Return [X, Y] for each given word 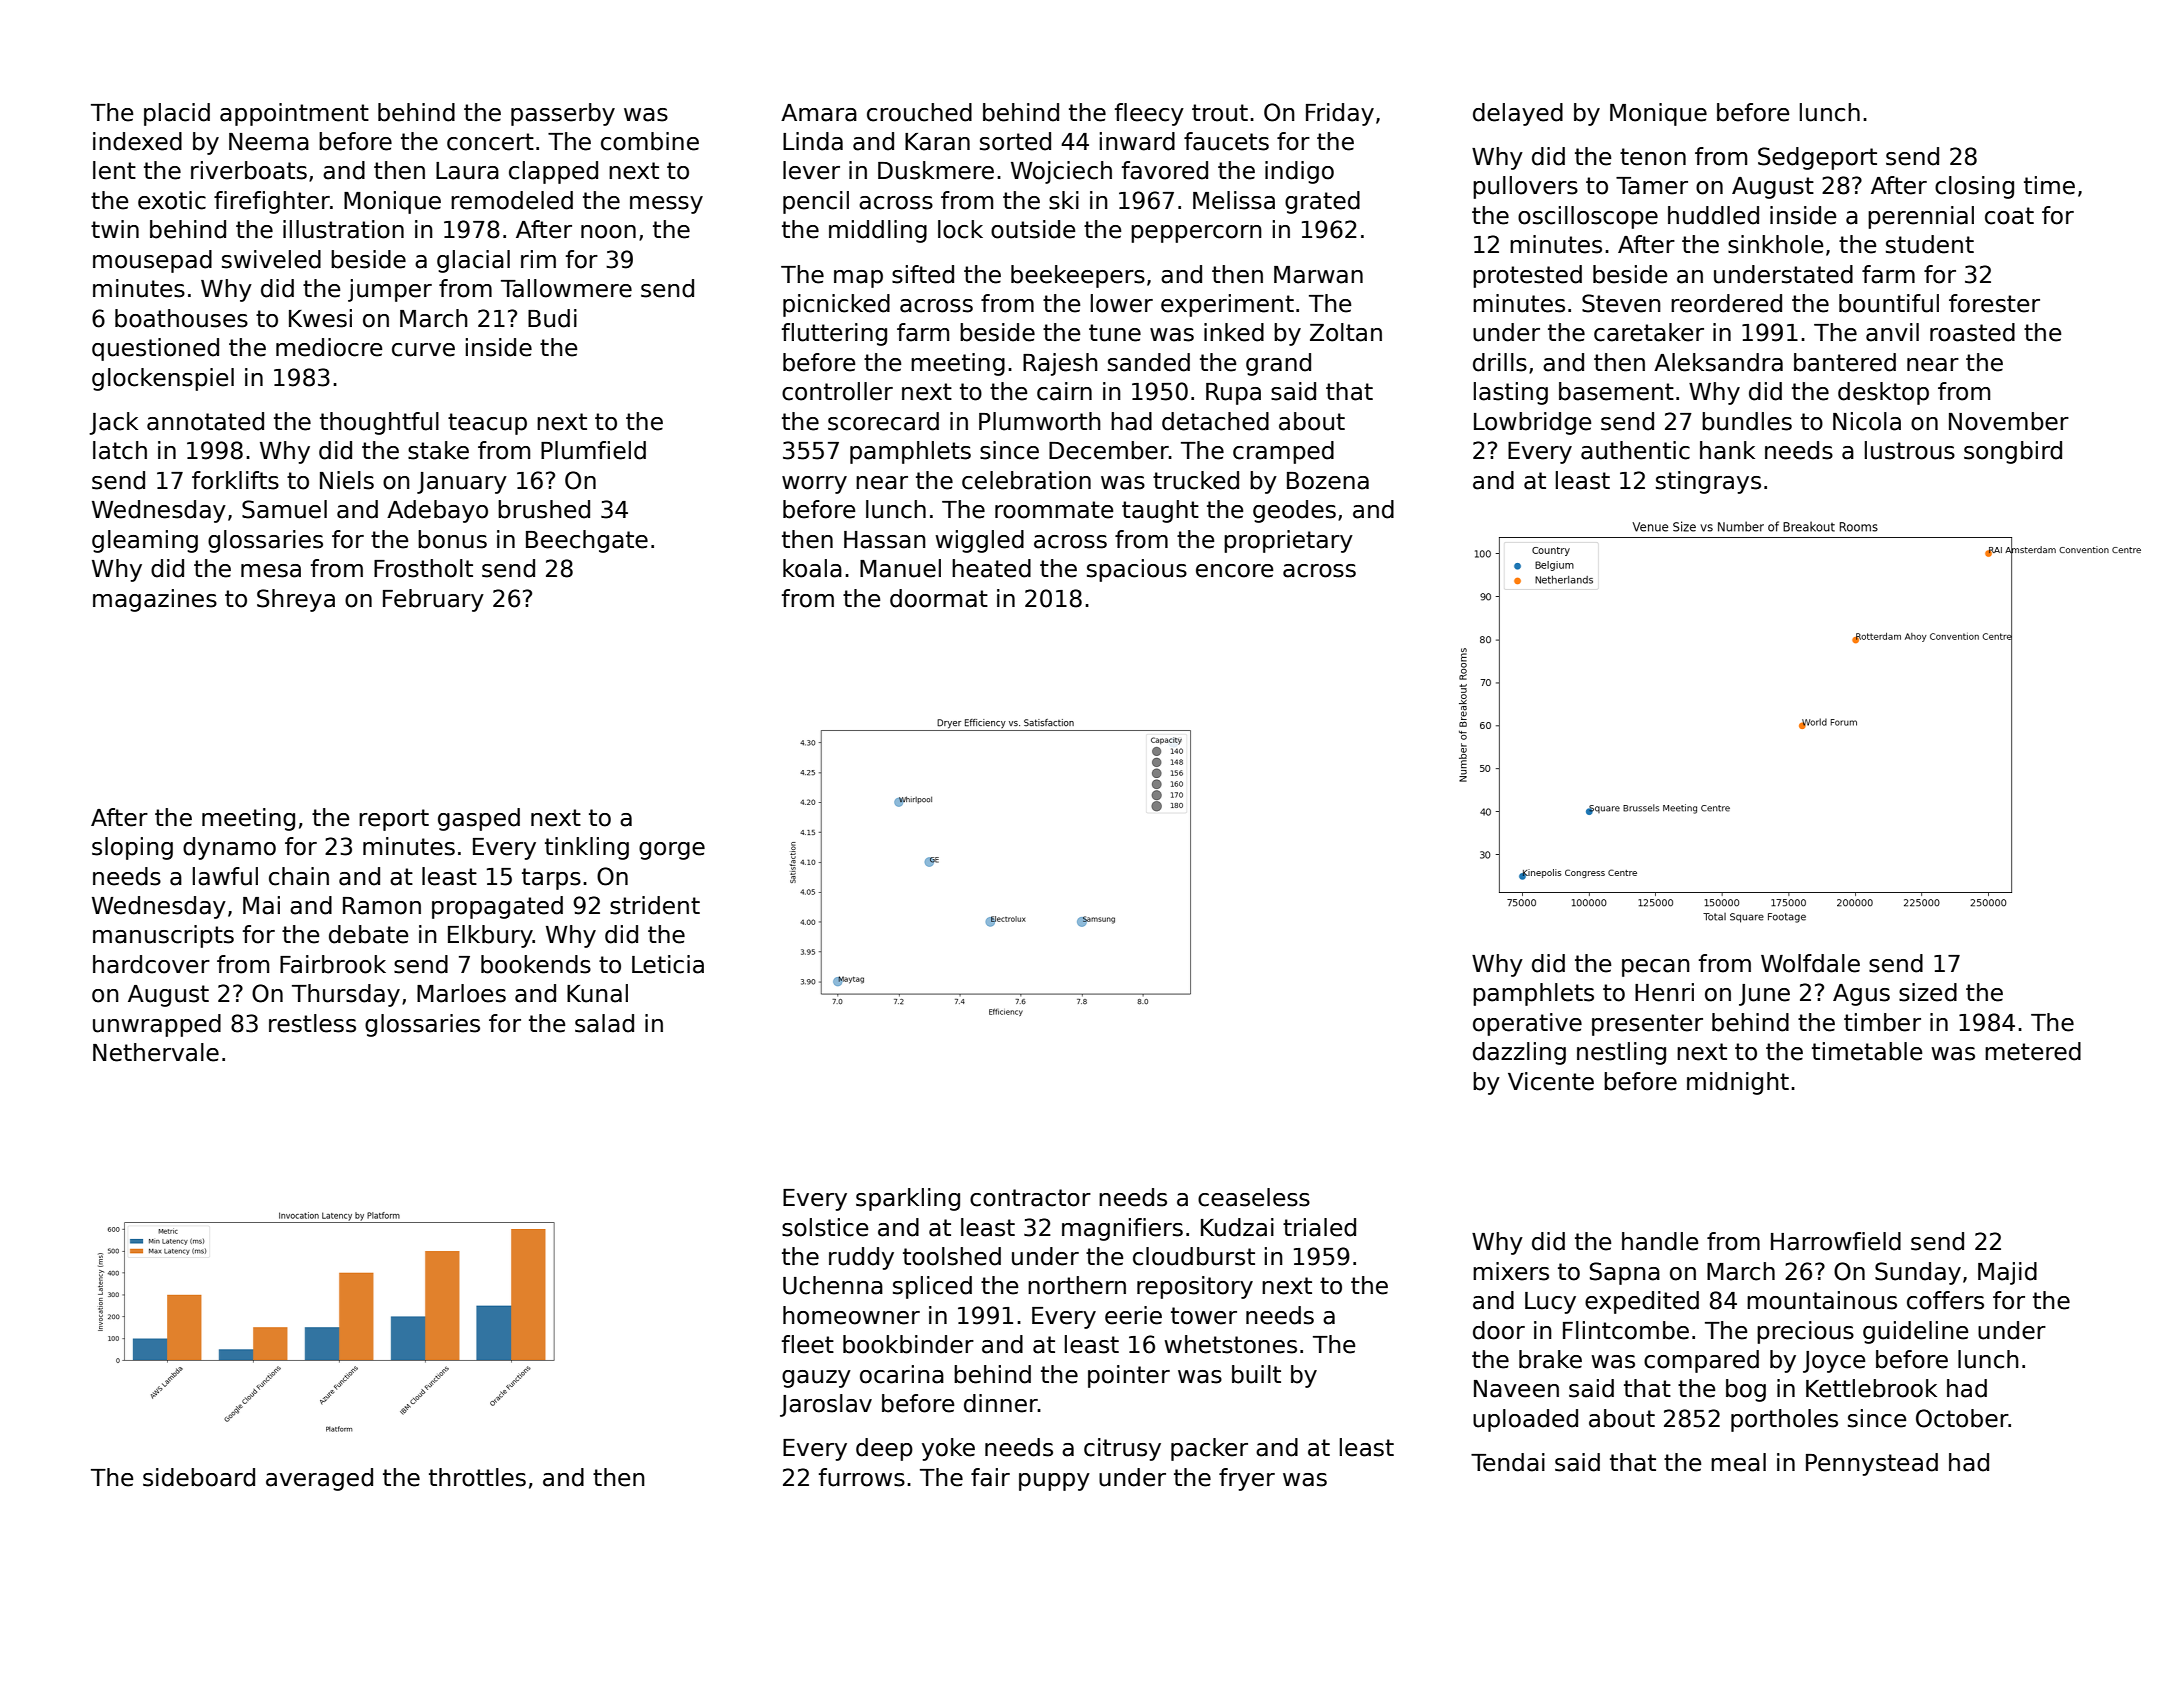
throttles [477, 1477]
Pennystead [1872, 1464]
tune [1115, 333]
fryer [1247, 1479]
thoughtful [379, 423]
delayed [1518, 114]
